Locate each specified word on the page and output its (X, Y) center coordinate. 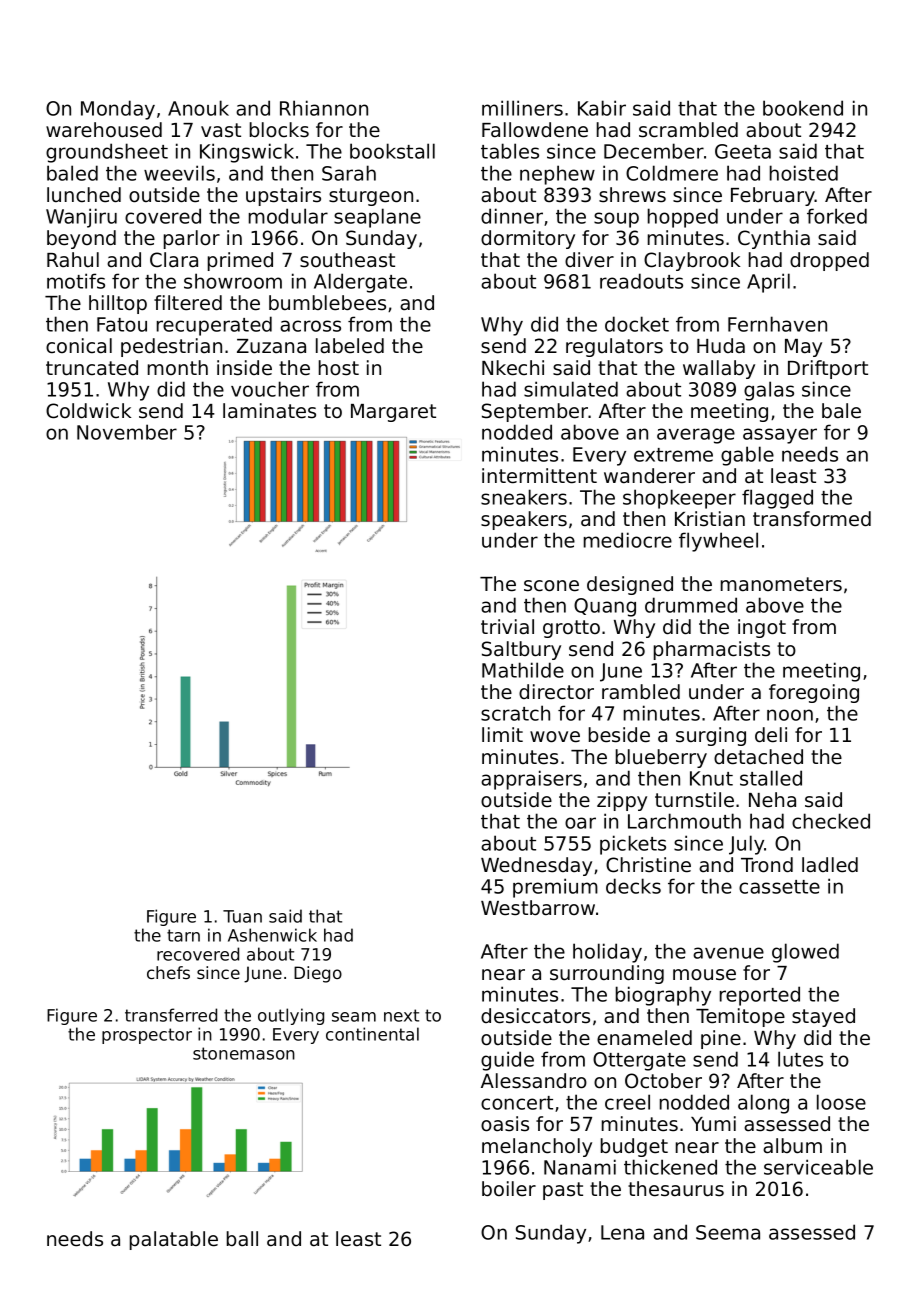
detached (758, 757)
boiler (509, 1189)
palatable (174, 1240)
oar (580, 823)
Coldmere (672, 173)
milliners (522, 108)
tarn (183, 935)
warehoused (104, 130)
